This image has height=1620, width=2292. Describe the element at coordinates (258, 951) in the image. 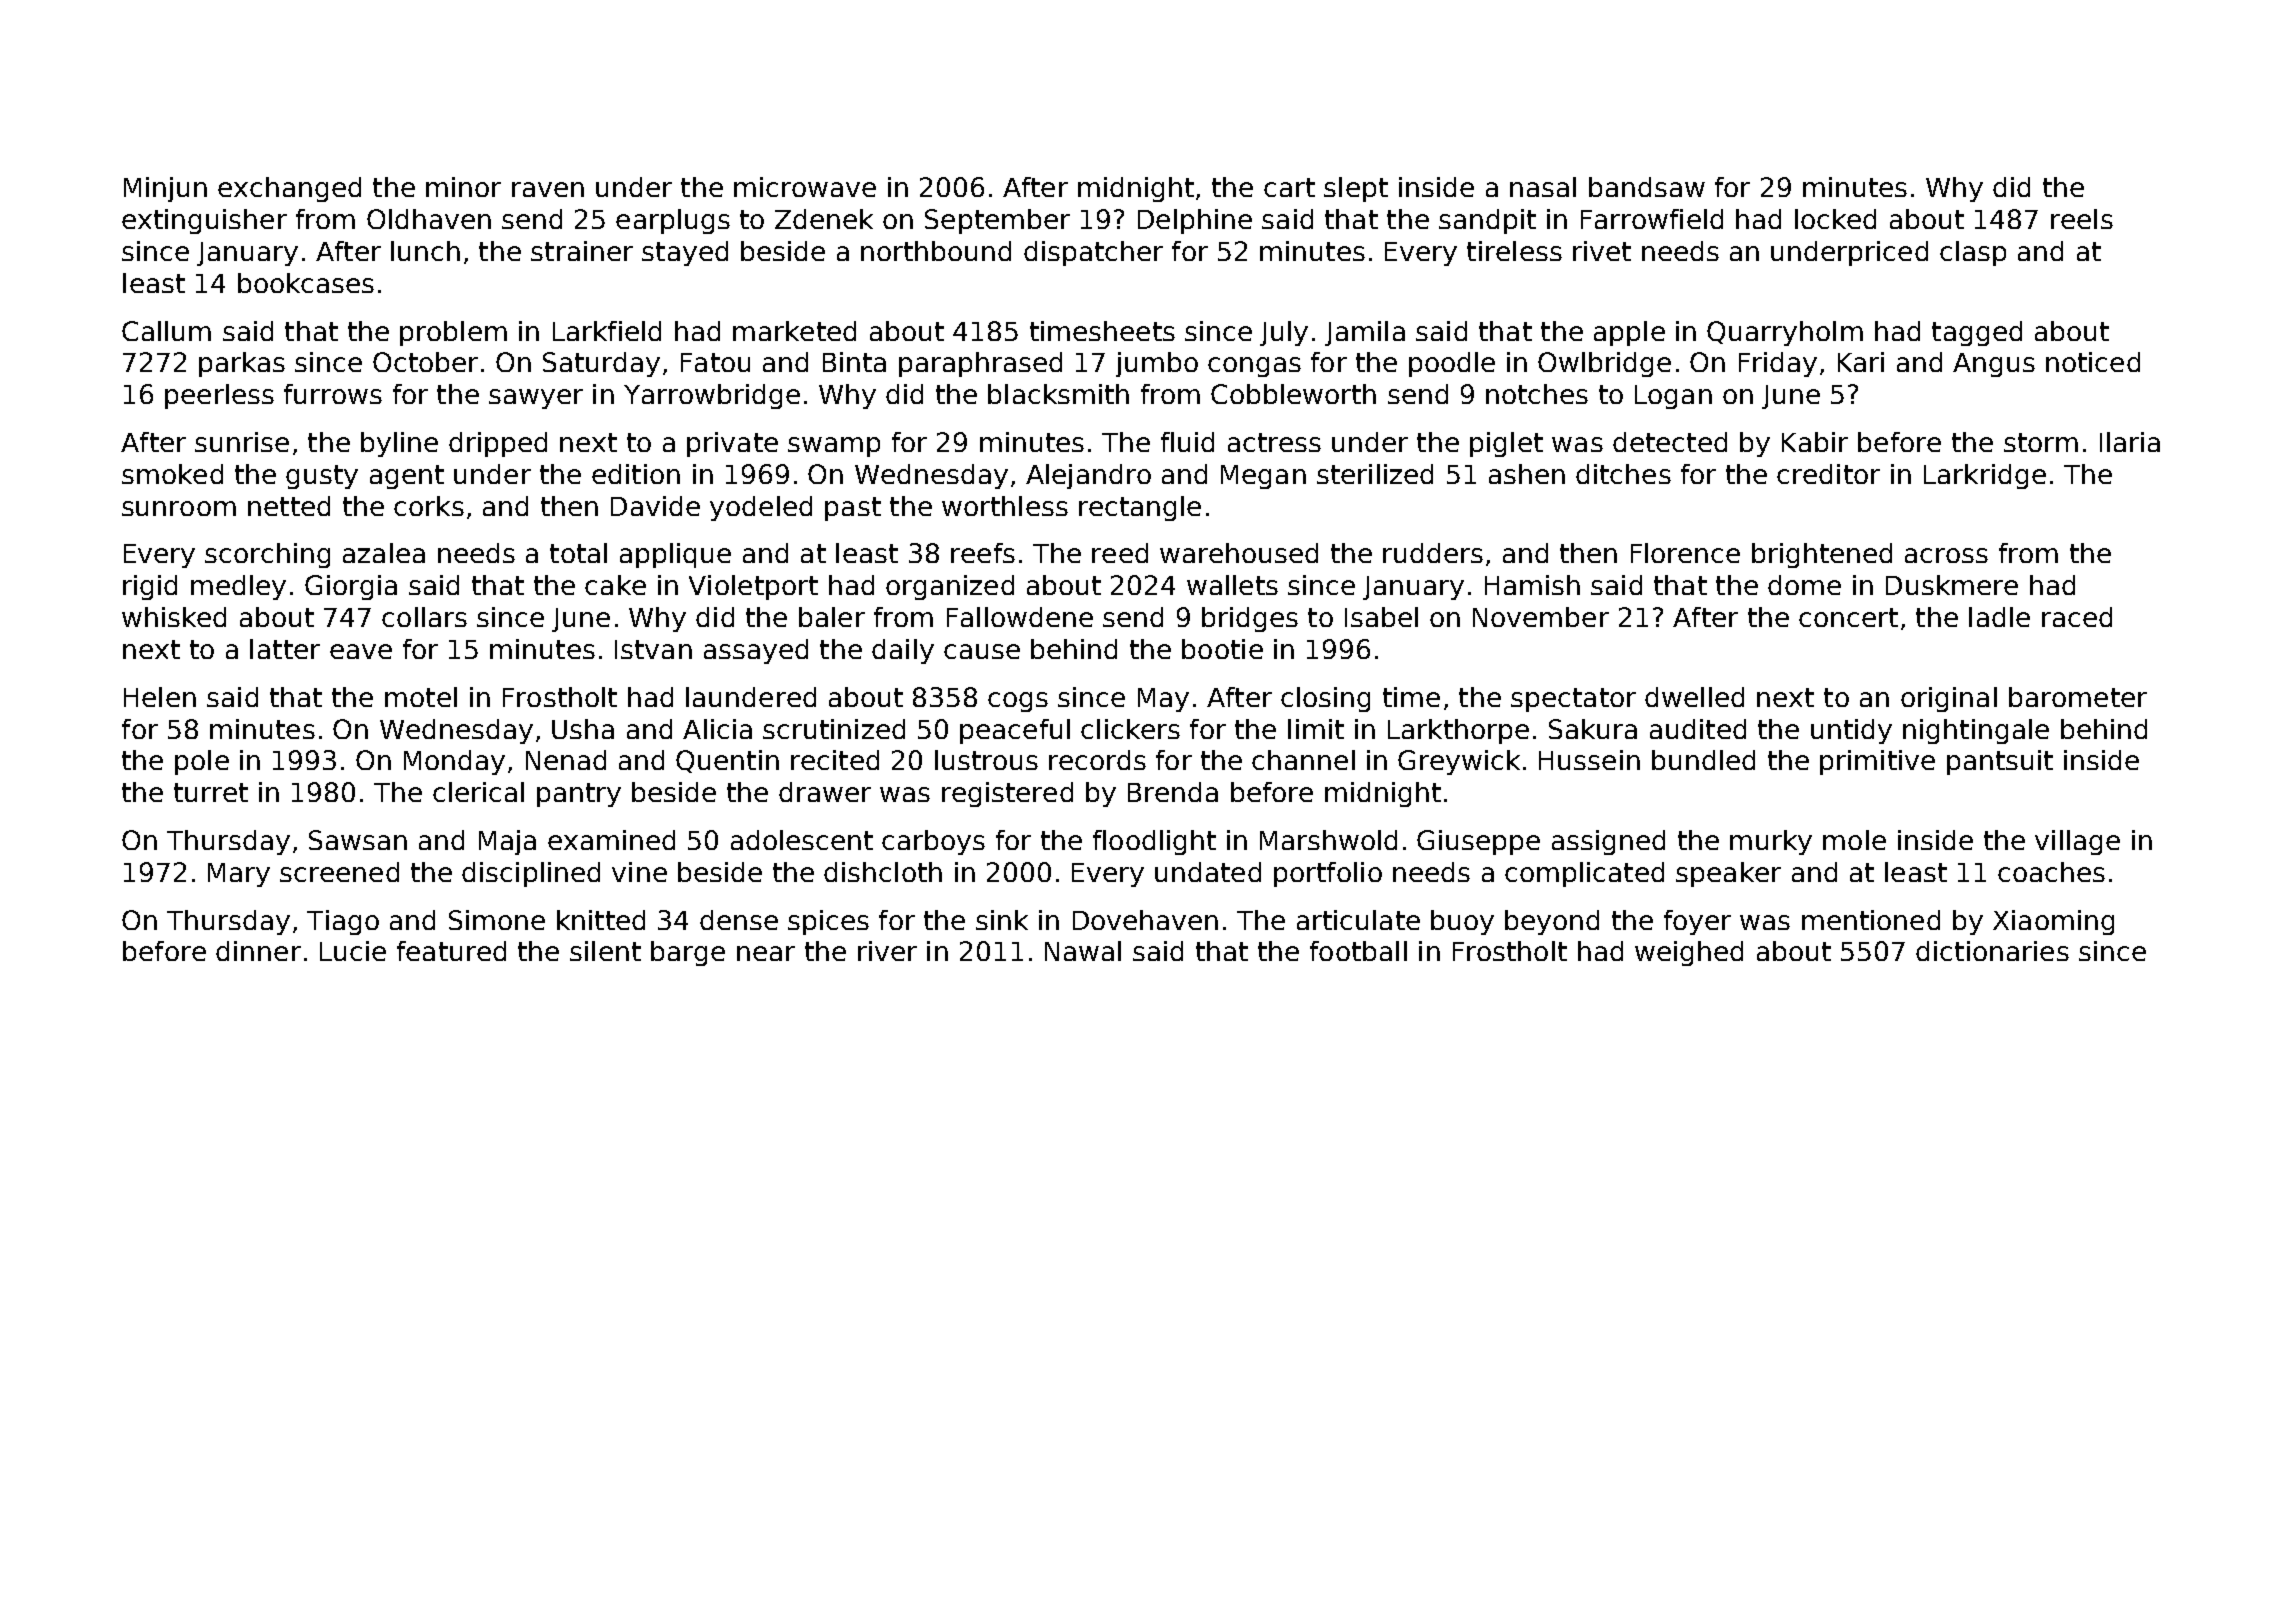

I see `dinner` at that location.
